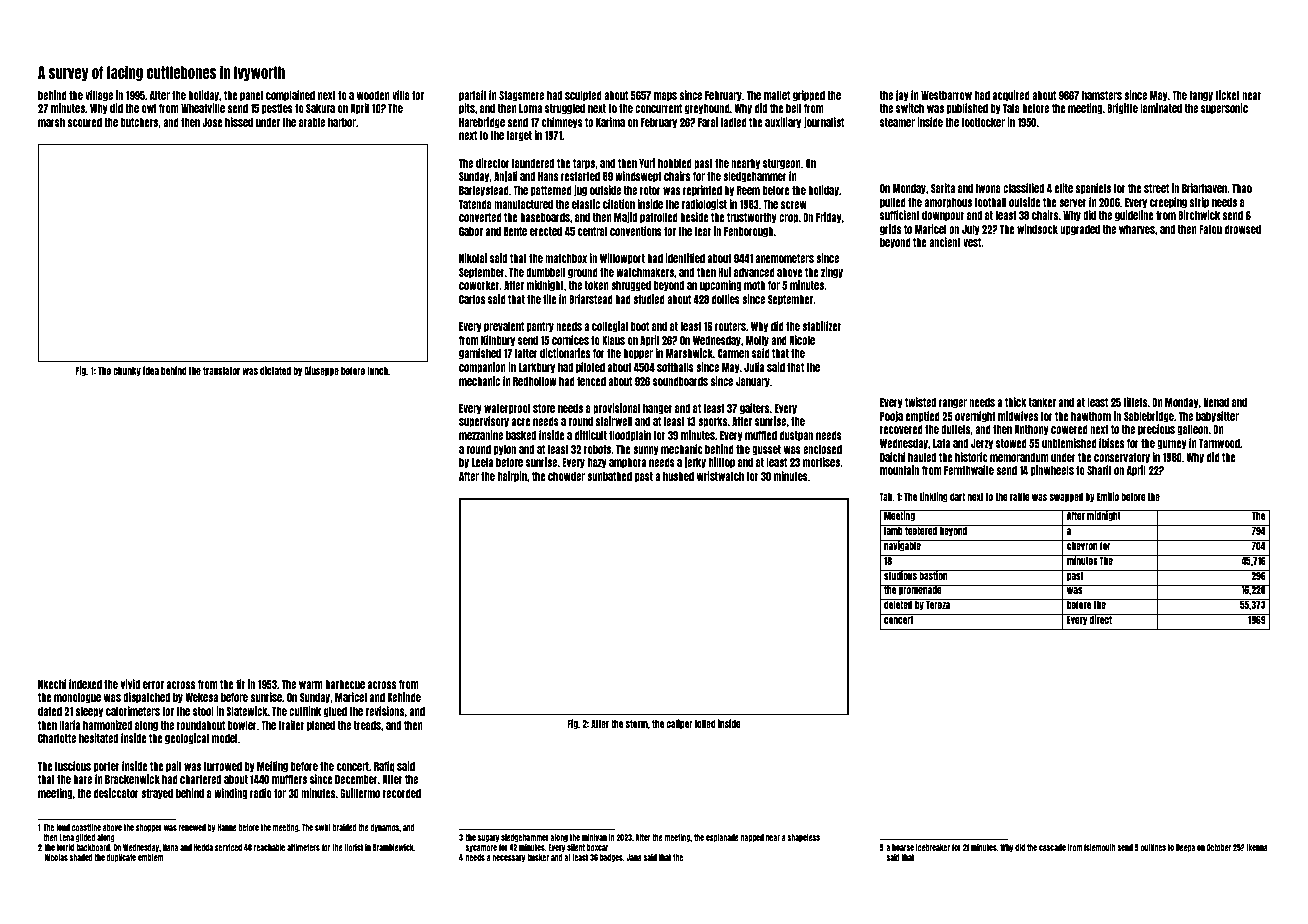  Describe the element at coordinates (251, 96) in the screenshot. I see `panel` at that location.
